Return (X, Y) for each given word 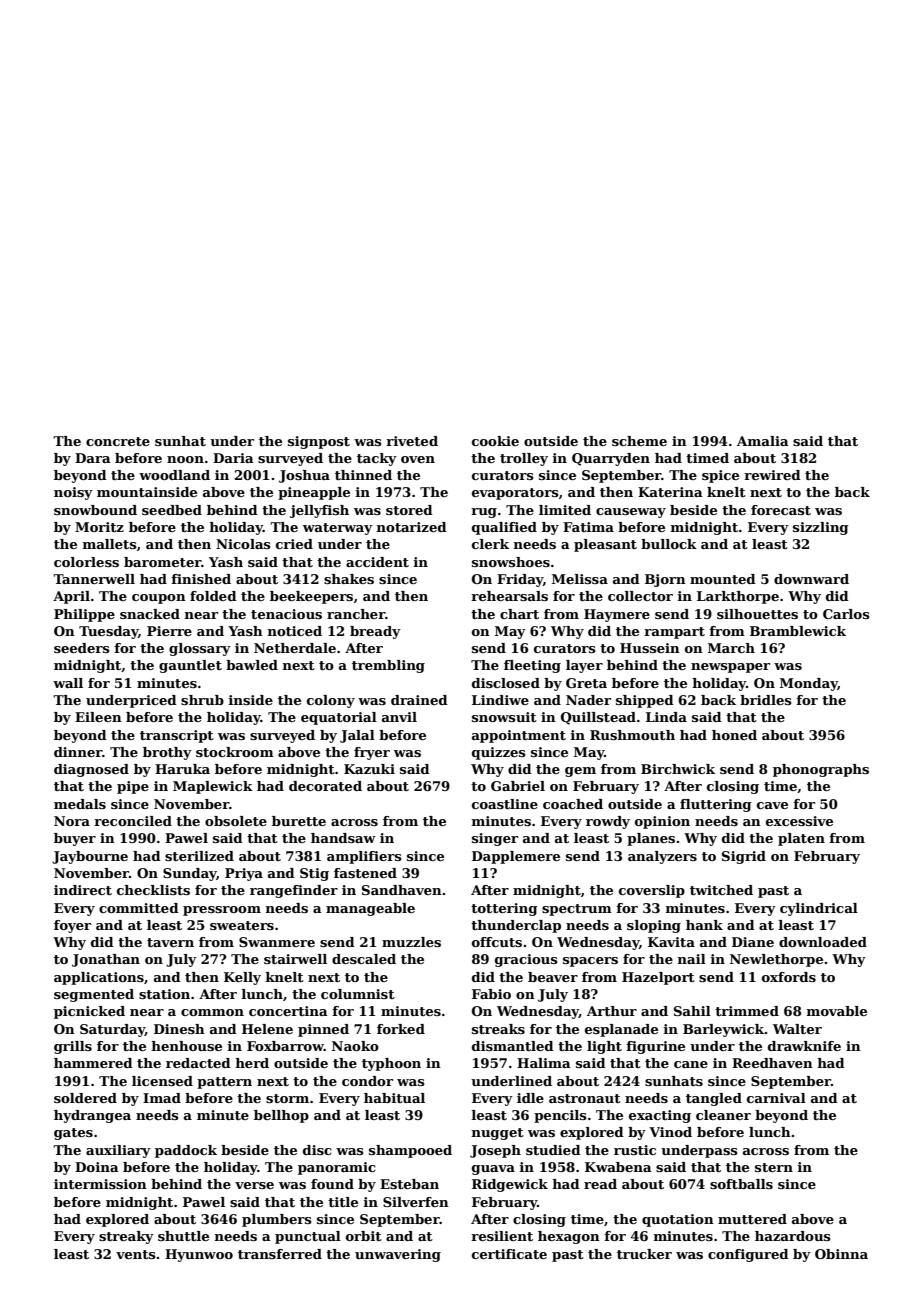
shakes (349, 579)
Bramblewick (798, 631)
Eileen (98, 717)
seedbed (172, 510)
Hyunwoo (199, 1255)
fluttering (716, 805)
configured (748, 1255)
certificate (509, 1254)
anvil (399, 717)
